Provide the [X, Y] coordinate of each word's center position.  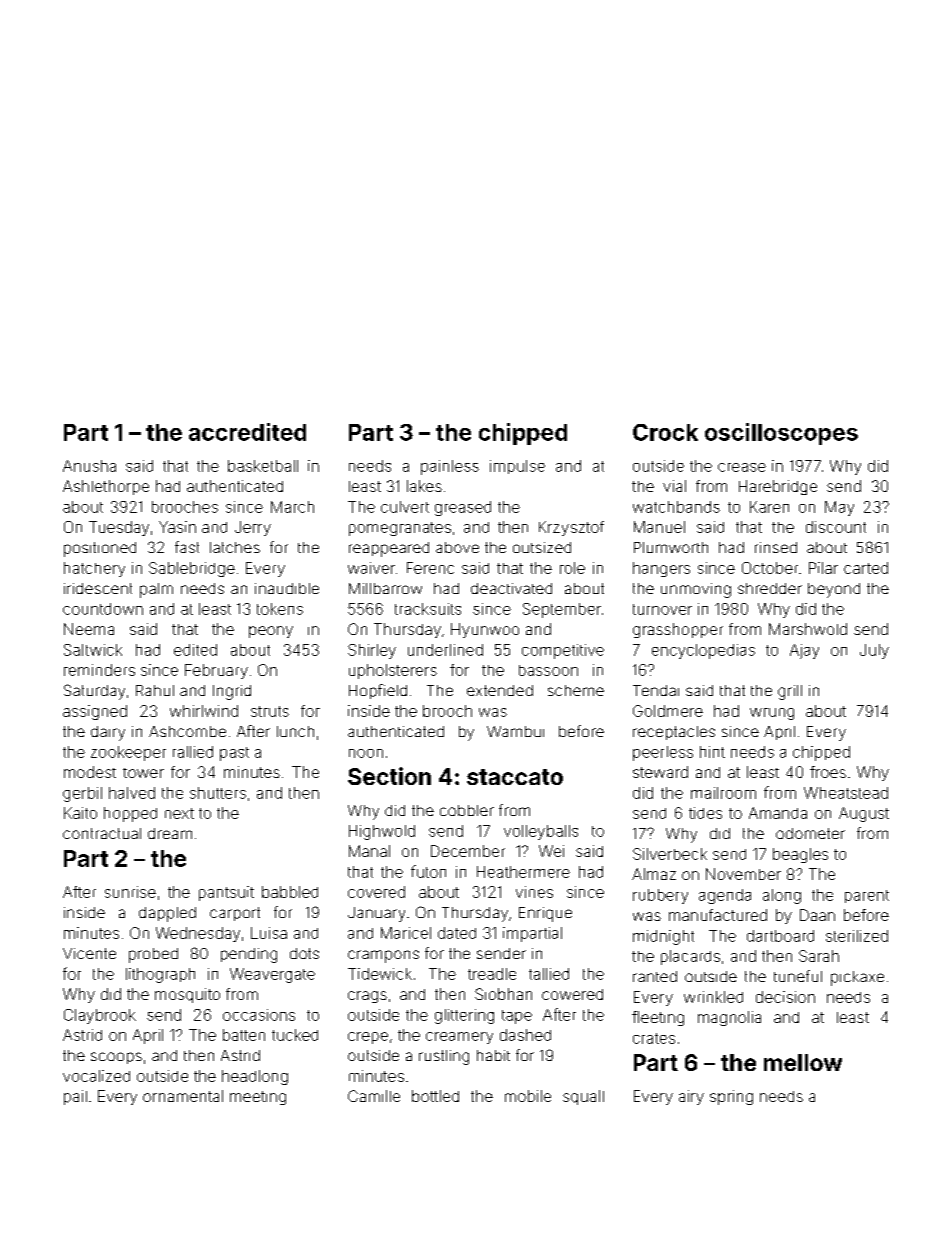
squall [583, 1097]
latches [235, 547]
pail [75, 1097]
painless [450, 467]
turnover [662, 609]
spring [731, 1097]
